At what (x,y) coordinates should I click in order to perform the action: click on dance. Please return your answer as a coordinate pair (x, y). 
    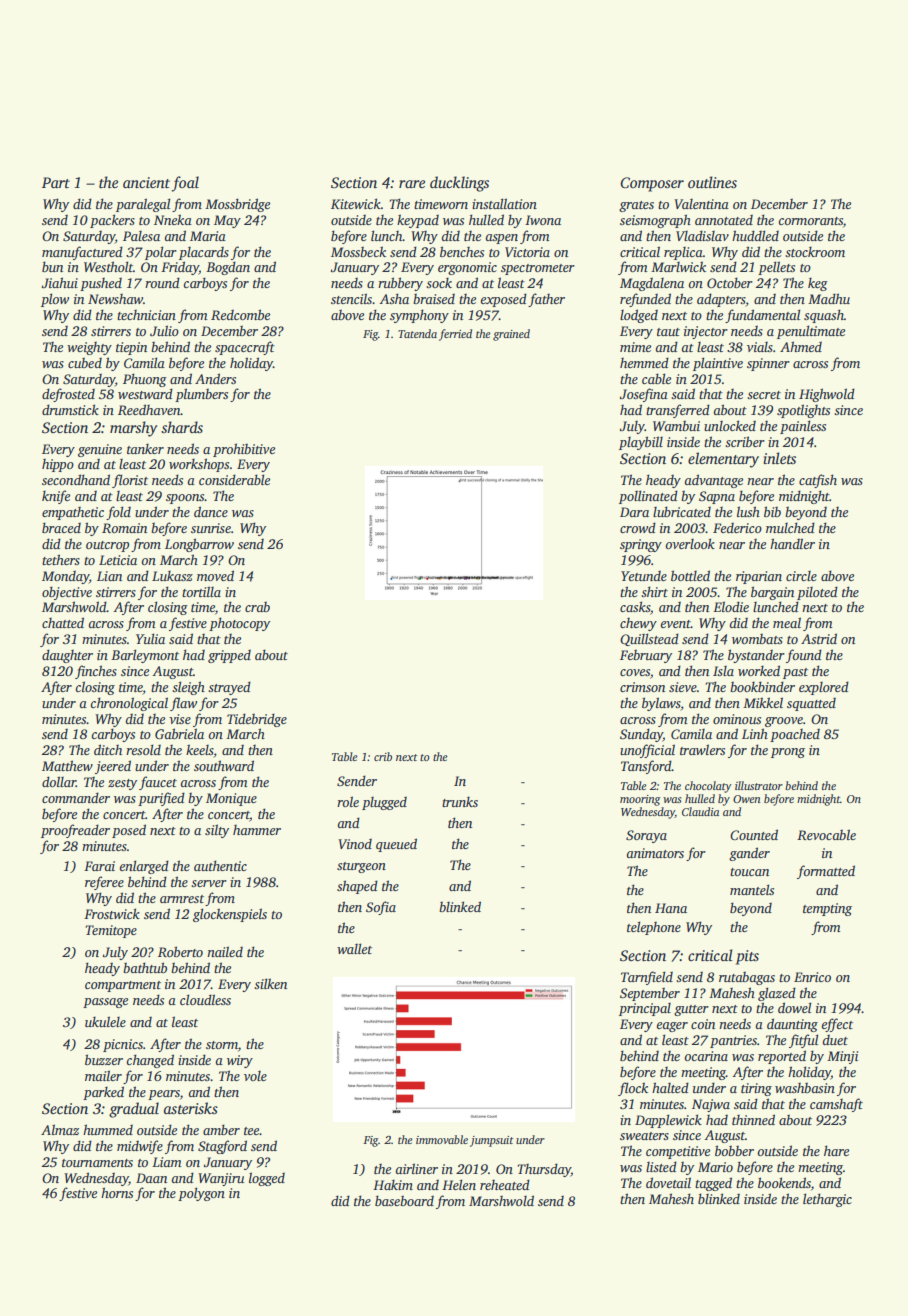
    Looking at the image, I should click on (211, 511).
